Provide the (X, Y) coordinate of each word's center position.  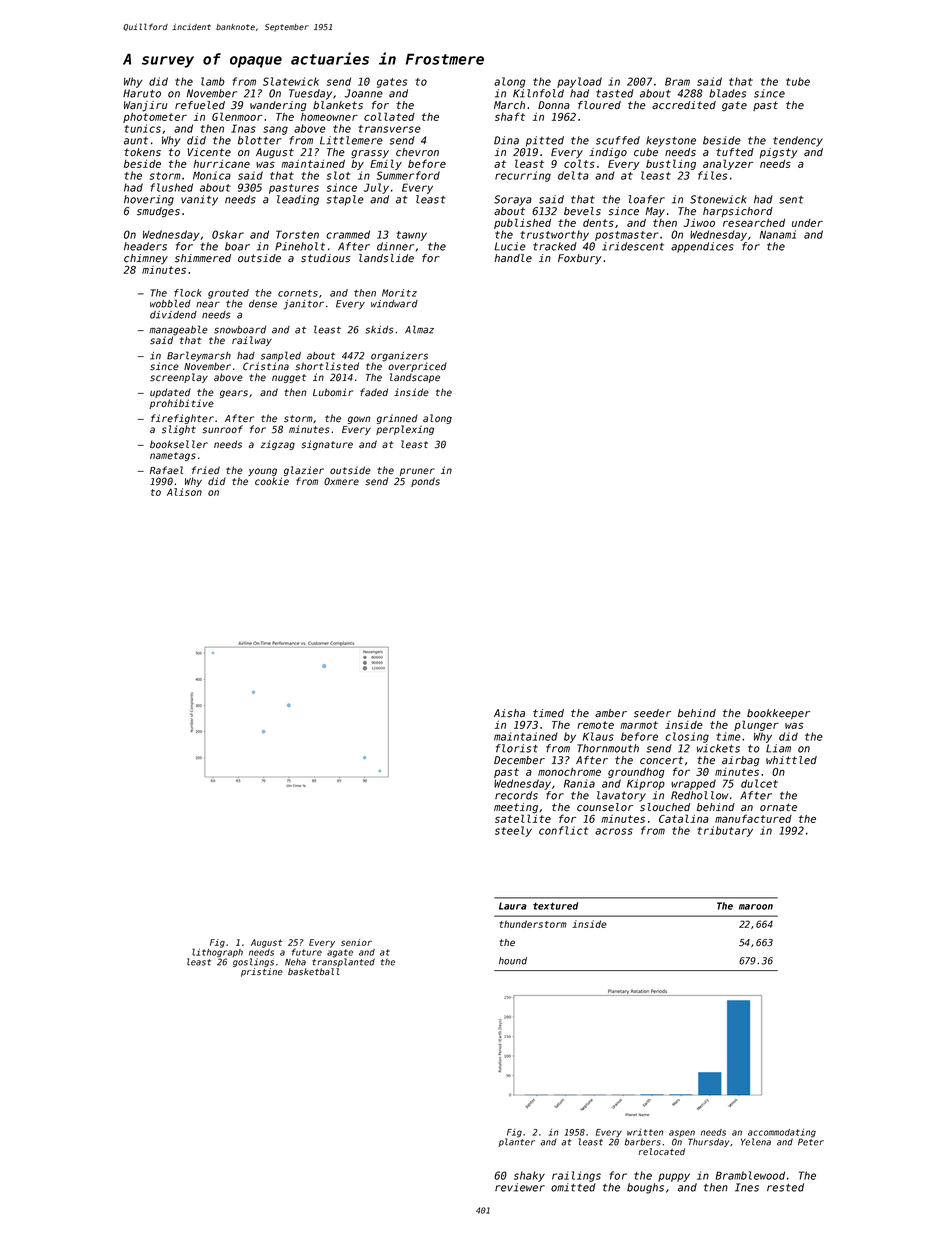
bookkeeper (778, 714)
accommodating (782, 1133)
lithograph (217, 953)
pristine (262, 972)
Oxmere (341, 481)
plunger (756, 725)
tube (798, 81)
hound (513, 961)
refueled (200, 105)
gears (234, 394)
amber (611, 713)
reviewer (520, 1187)
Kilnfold (538, 93)
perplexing (405, 430)
